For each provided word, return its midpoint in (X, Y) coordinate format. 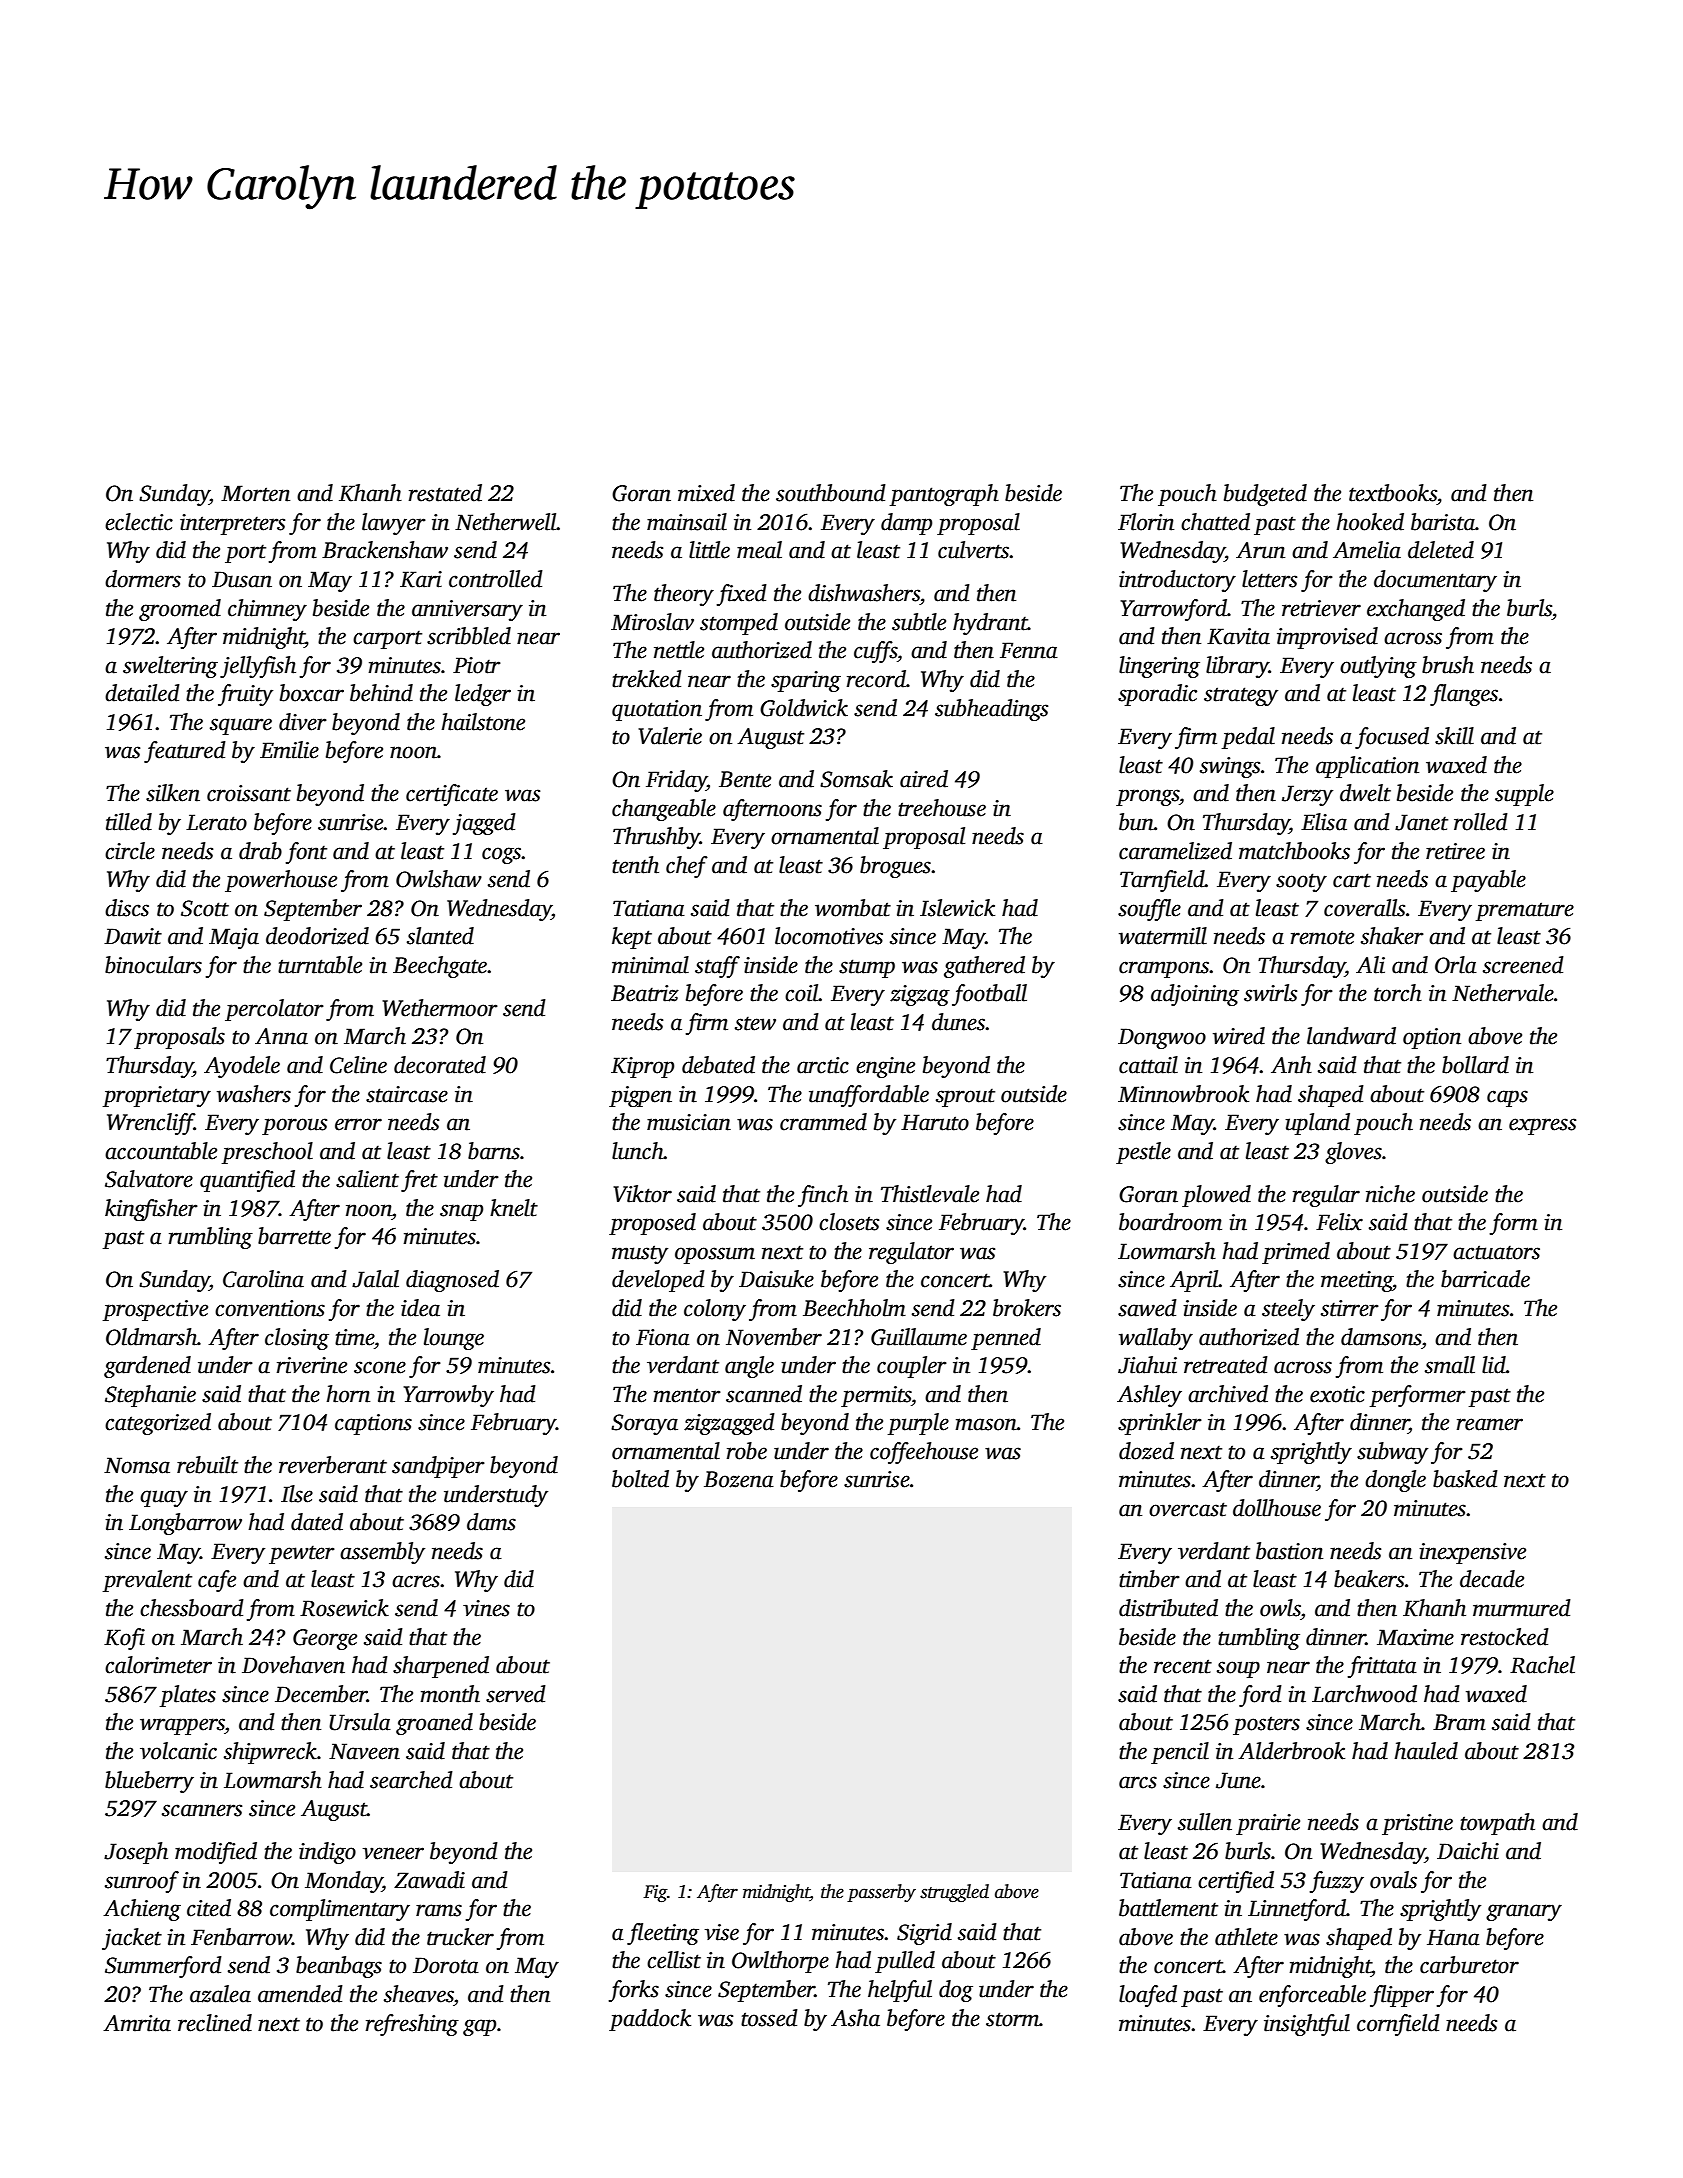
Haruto (935, 1122)
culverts (973, 550)
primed (1296, 1253)
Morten (255, 493)
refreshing (412, 2025)
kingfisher (151, 1210)
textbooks (1393, 493)
